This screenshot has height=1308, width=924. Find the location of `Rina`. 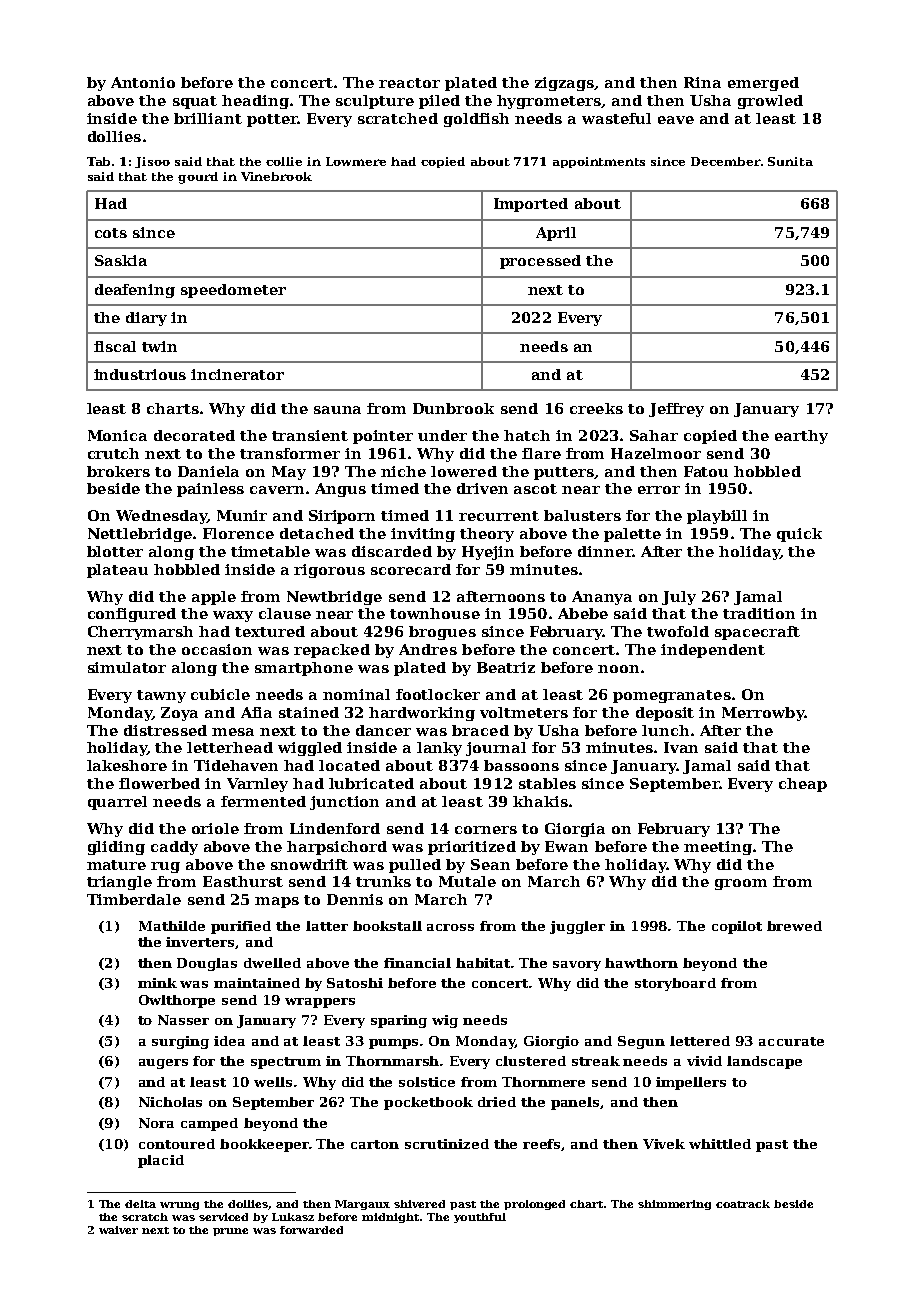

Rina is located at coordinates (702, 82).
